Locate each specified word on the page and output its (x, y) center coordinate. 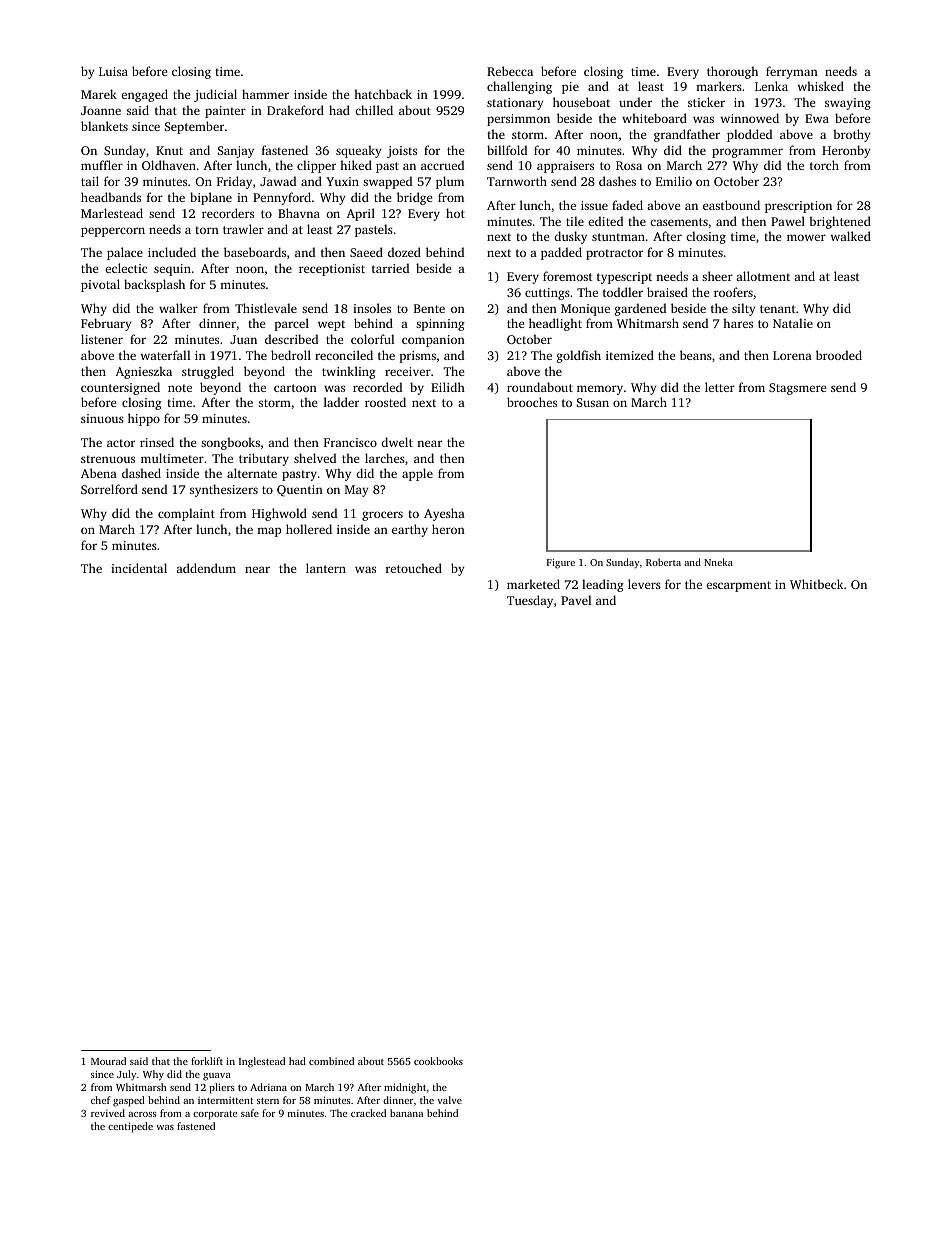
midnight (405, 1088)
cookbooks (438, 1061)
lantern (326, 568)
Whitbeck (817, 584)
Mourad (108, 1061)
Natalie (793, 323)
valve (450, 1100)
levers (644, 584)
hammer (265, 94)
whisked (821, 86)
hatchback (383, 94)
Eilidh (448, 387)
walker (178, 308)
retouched (414, 568)
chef (101, 1100)
